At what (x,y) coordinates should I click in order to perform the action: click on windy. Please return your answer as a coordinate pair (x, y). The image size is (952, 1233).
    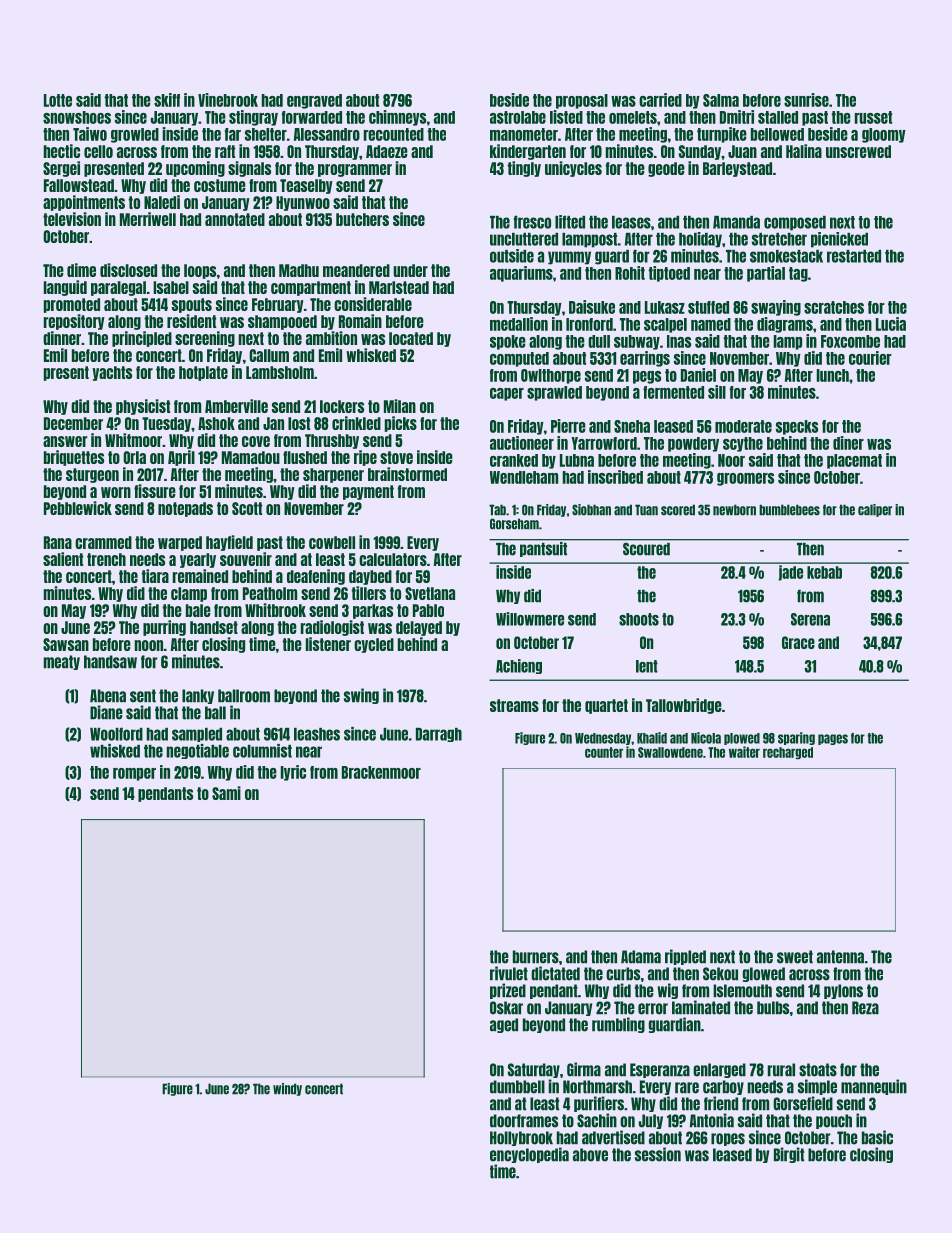
    Looking at the image, I should click on (287, 1089).
